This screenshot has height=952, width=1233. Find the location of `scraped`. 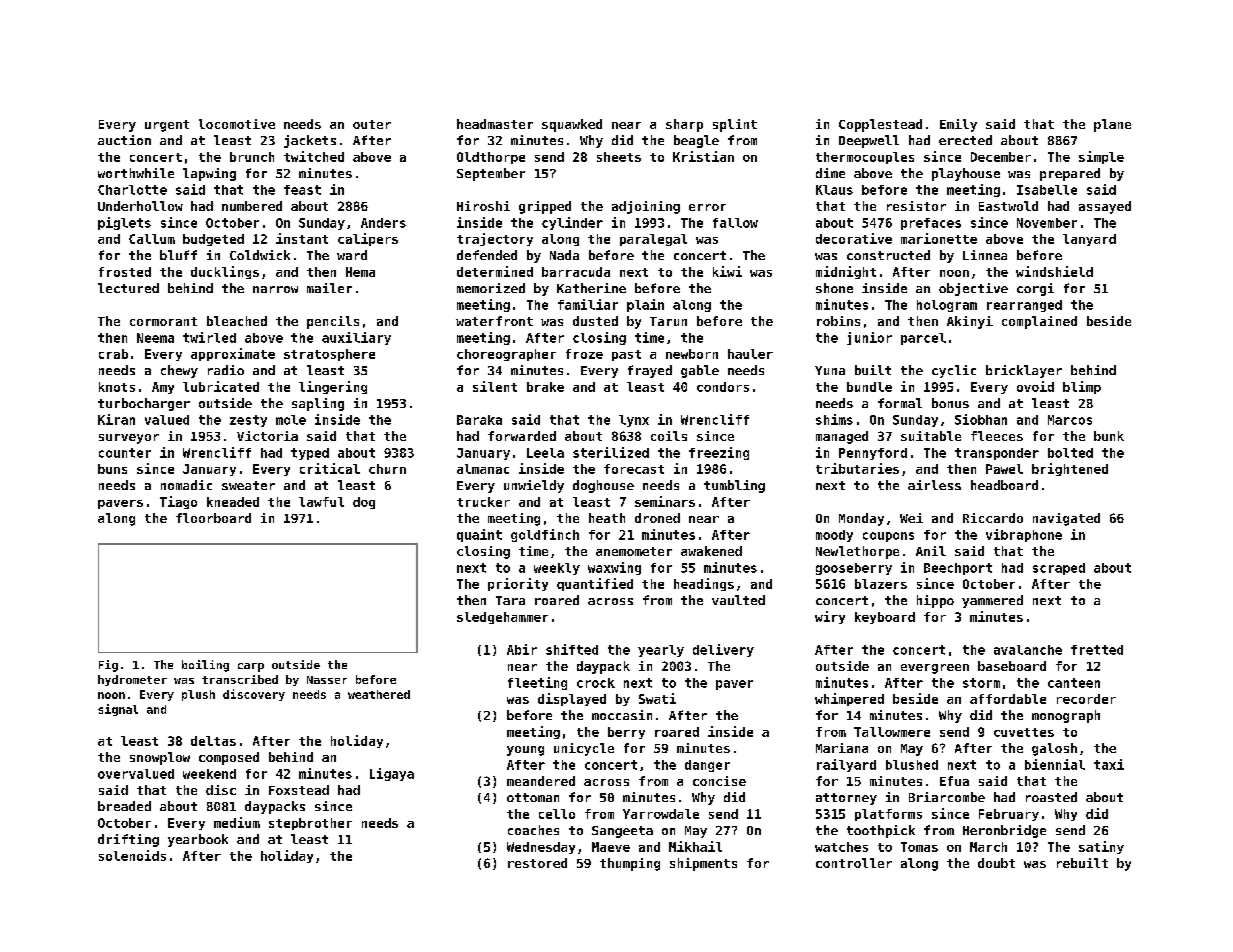

scraped is located at coordinates (1059, 569).
